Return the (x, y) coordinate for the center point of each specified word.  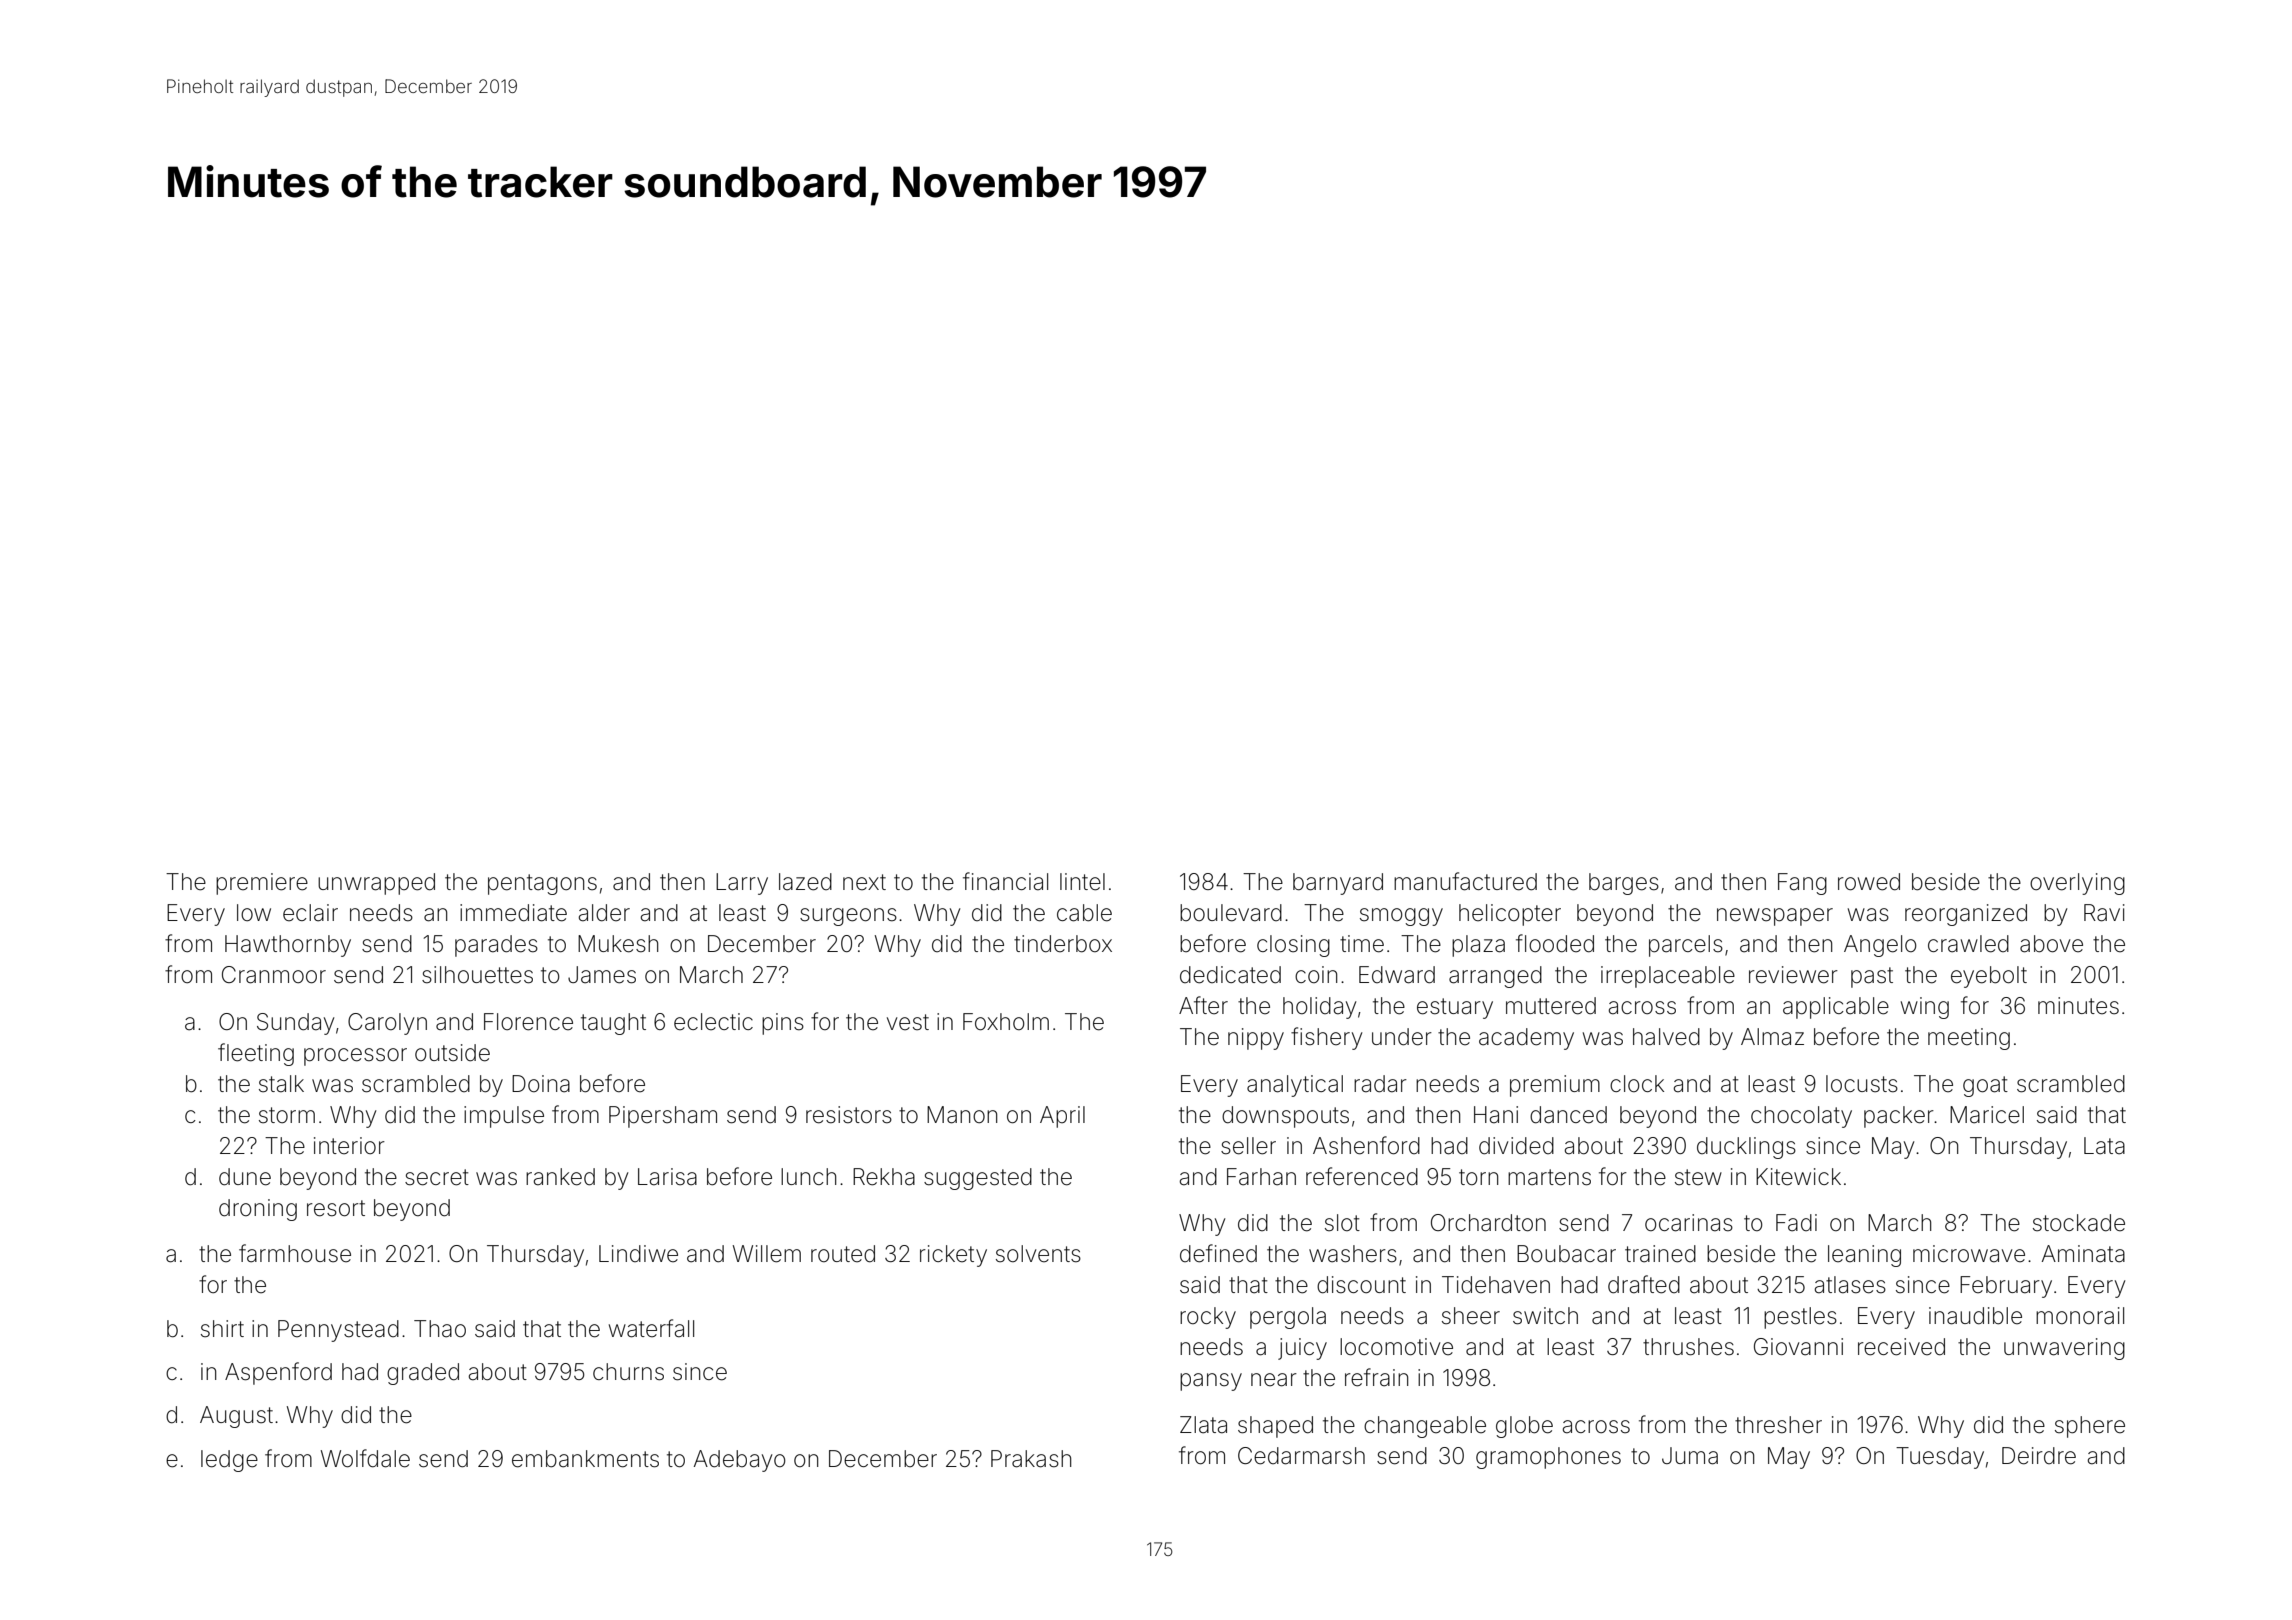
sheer (1471, 1316)
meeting (1969, 1039)
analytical (1295, 1086)
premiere (262, 884)
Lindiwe (638, 1254)
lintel (1082, 882)
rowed (1869, 882)
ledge (229, 1461)
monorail (2080, 1316)
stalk (281, 1084)
